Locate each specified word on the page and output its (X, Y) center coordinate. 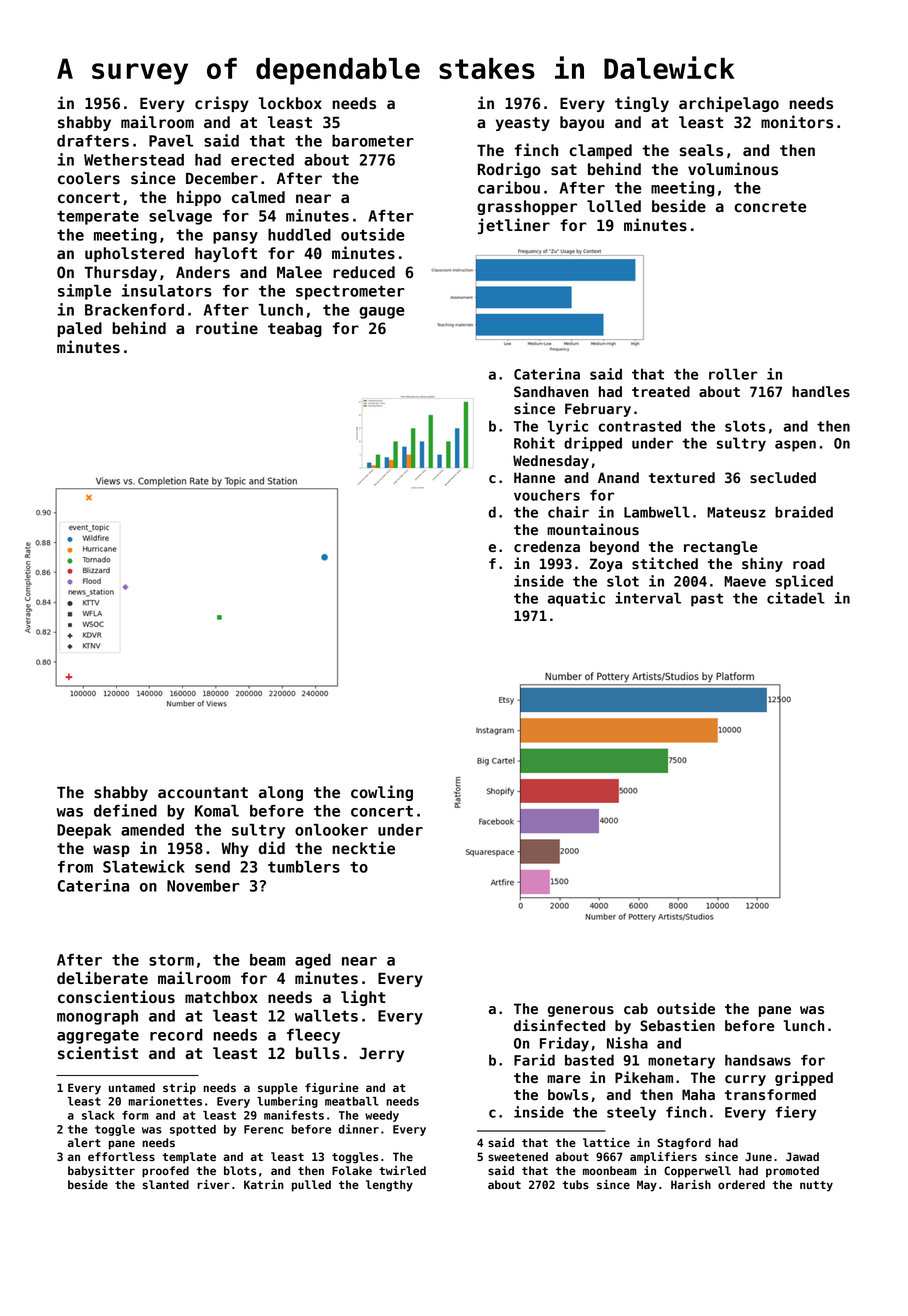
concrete (770, 207)
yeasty (523, 124)
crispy (222, 104)
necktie (363, 848)
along (281, 793)
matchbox (221, 997)
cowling (382, 793)
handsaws (758, 1060)
